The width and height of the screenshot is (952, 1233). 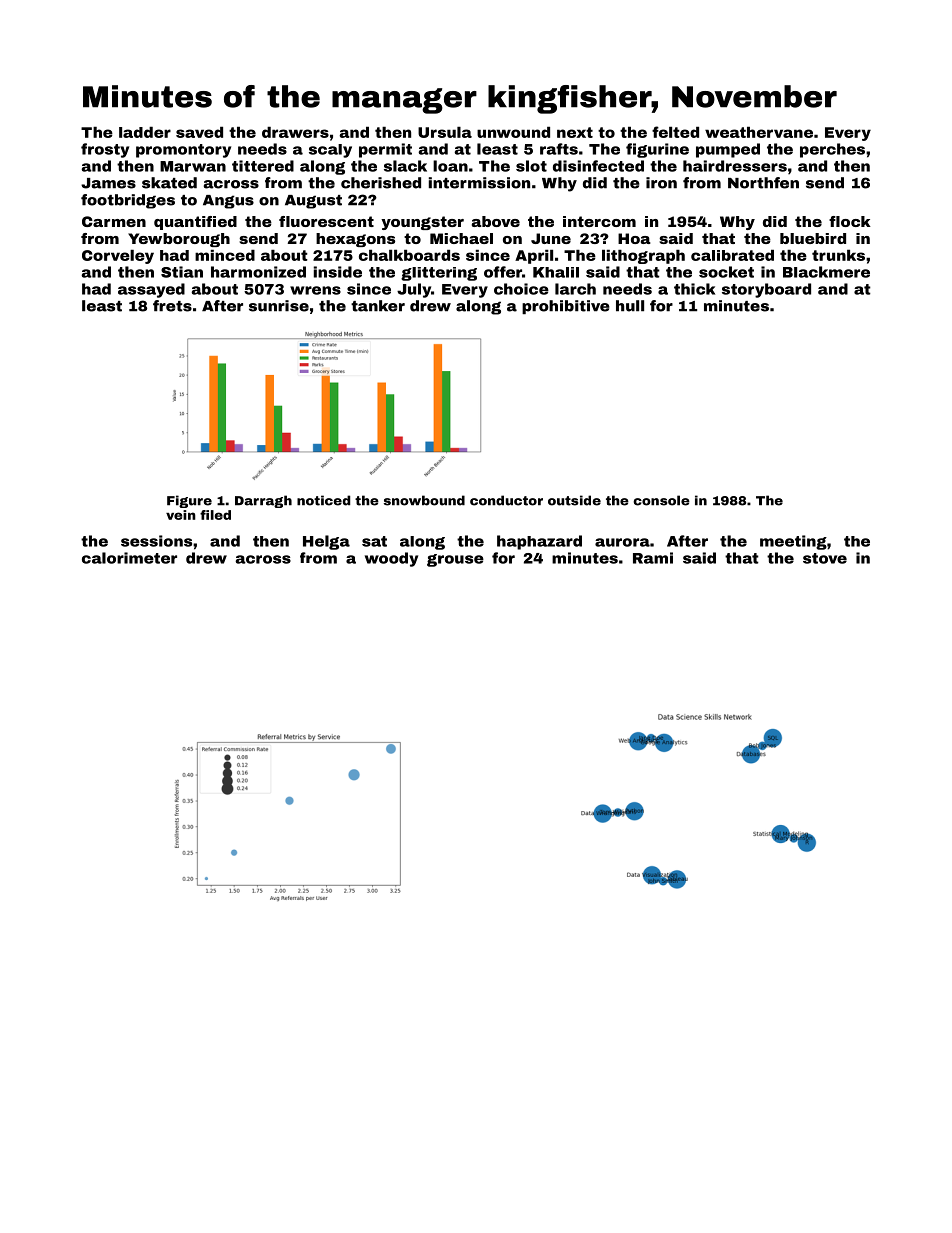 What do you see at coordinates (129, 558) in the screenshot?
I see `calorimeter` at bounding box center [129, 558].
